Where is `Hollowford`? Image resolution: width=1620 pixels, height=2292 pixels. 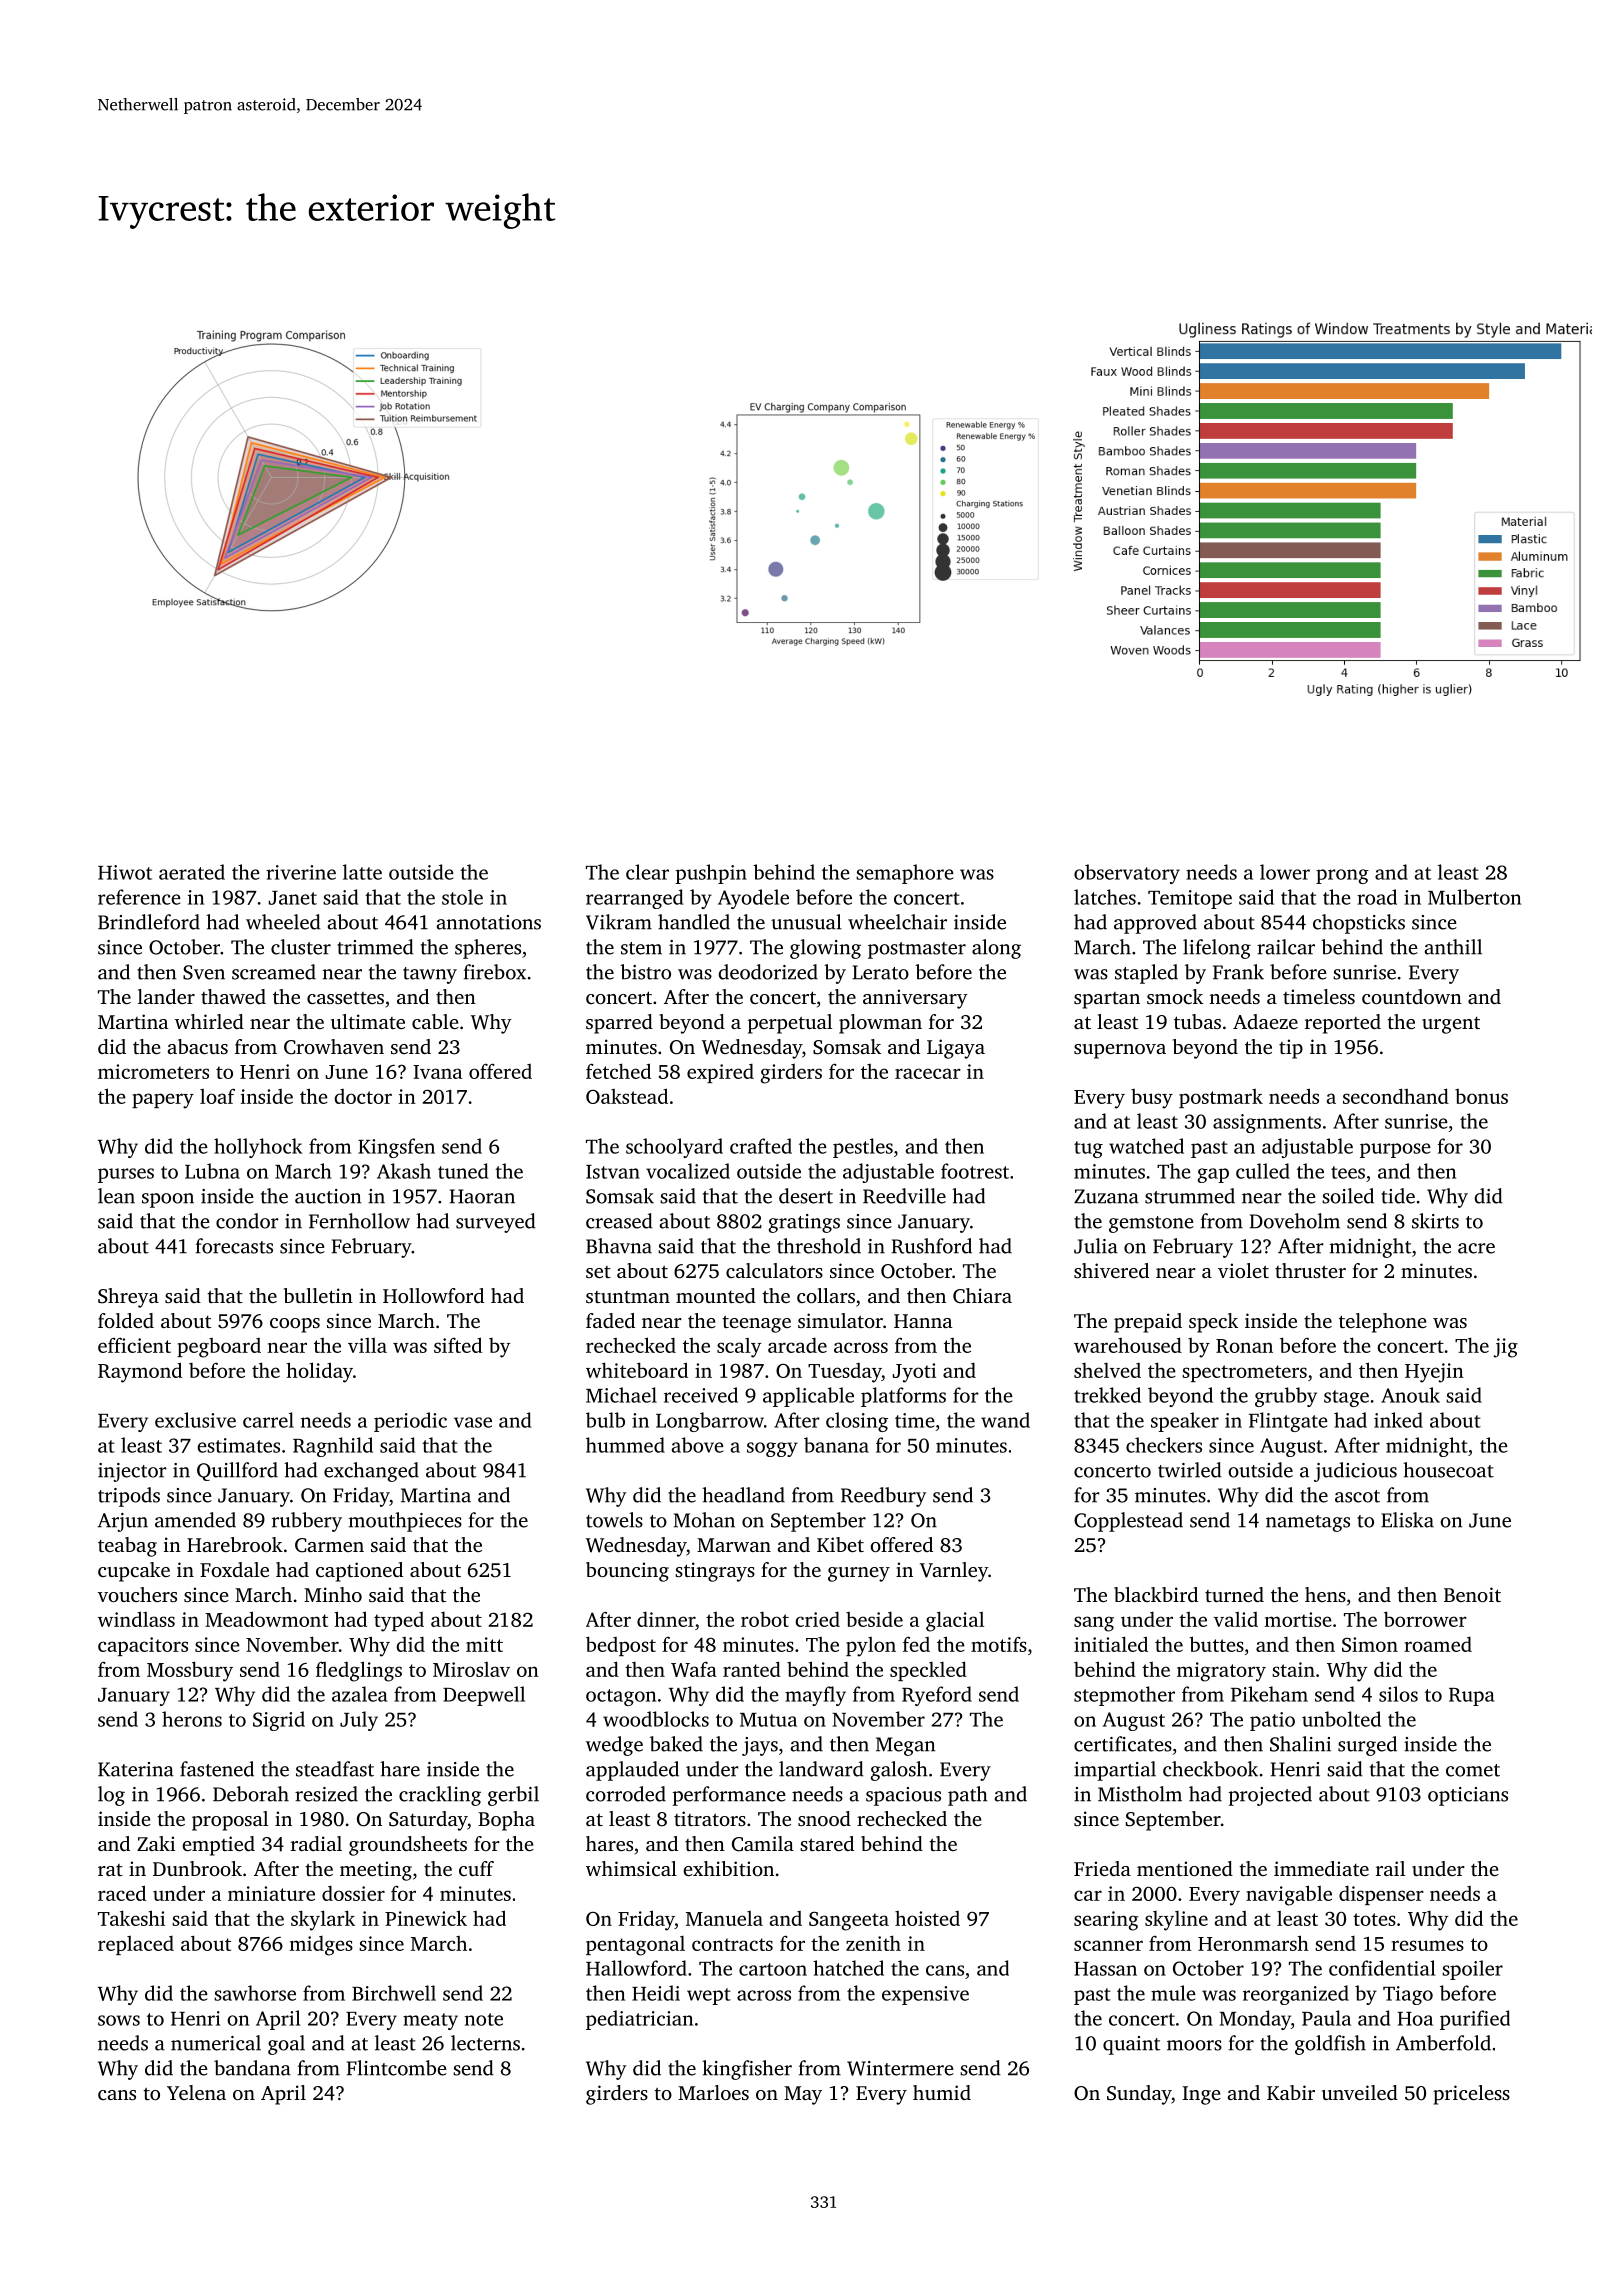
Hollowford is located at coordinates (433, 1295).
